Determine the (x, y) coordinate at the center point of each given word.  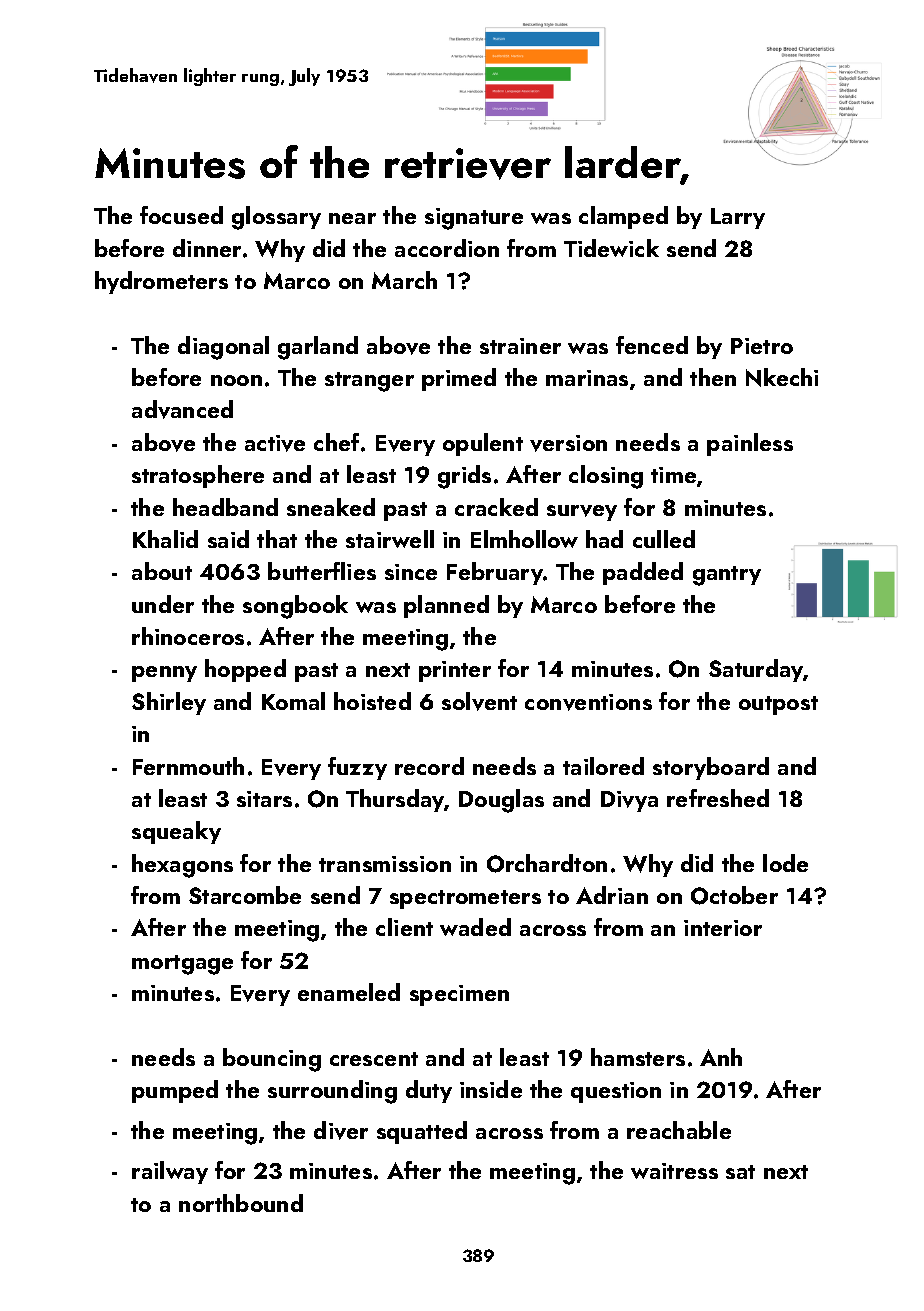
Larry (738, 218)
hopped (245, 670)
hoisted (372, 701)
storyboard (711, 768)
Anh (721, 1057)
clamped (623, 217)
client (404, 927)
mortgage (182, 965)
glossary (276, 218)
